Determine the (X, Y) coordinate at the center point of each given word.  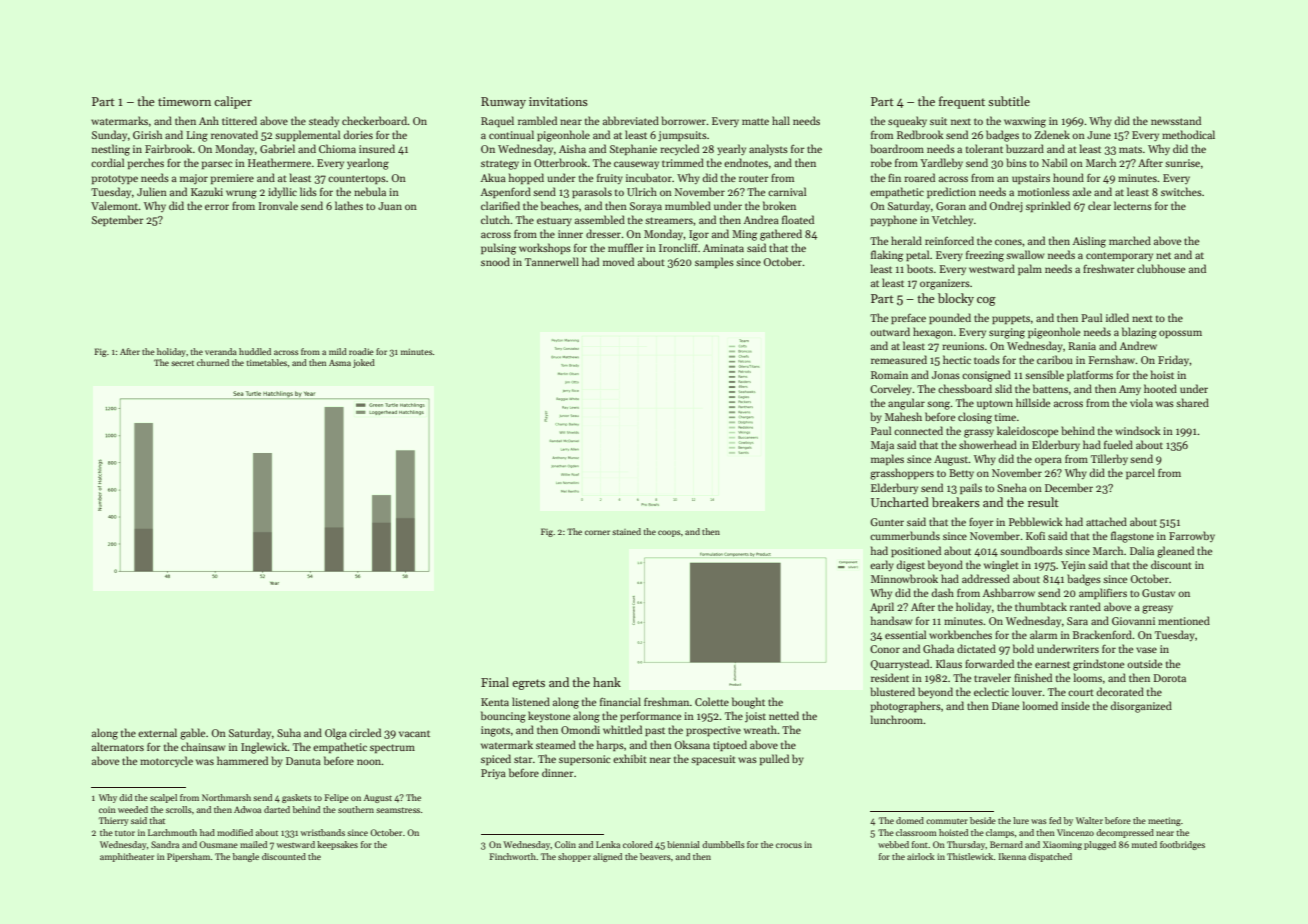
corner (597, 532)
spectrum (392, 748)
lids (308, 191)
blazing (1139, 333)
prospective (713, 731)
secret (182, 363)
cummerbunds (905, 535)
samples (714, 262)
